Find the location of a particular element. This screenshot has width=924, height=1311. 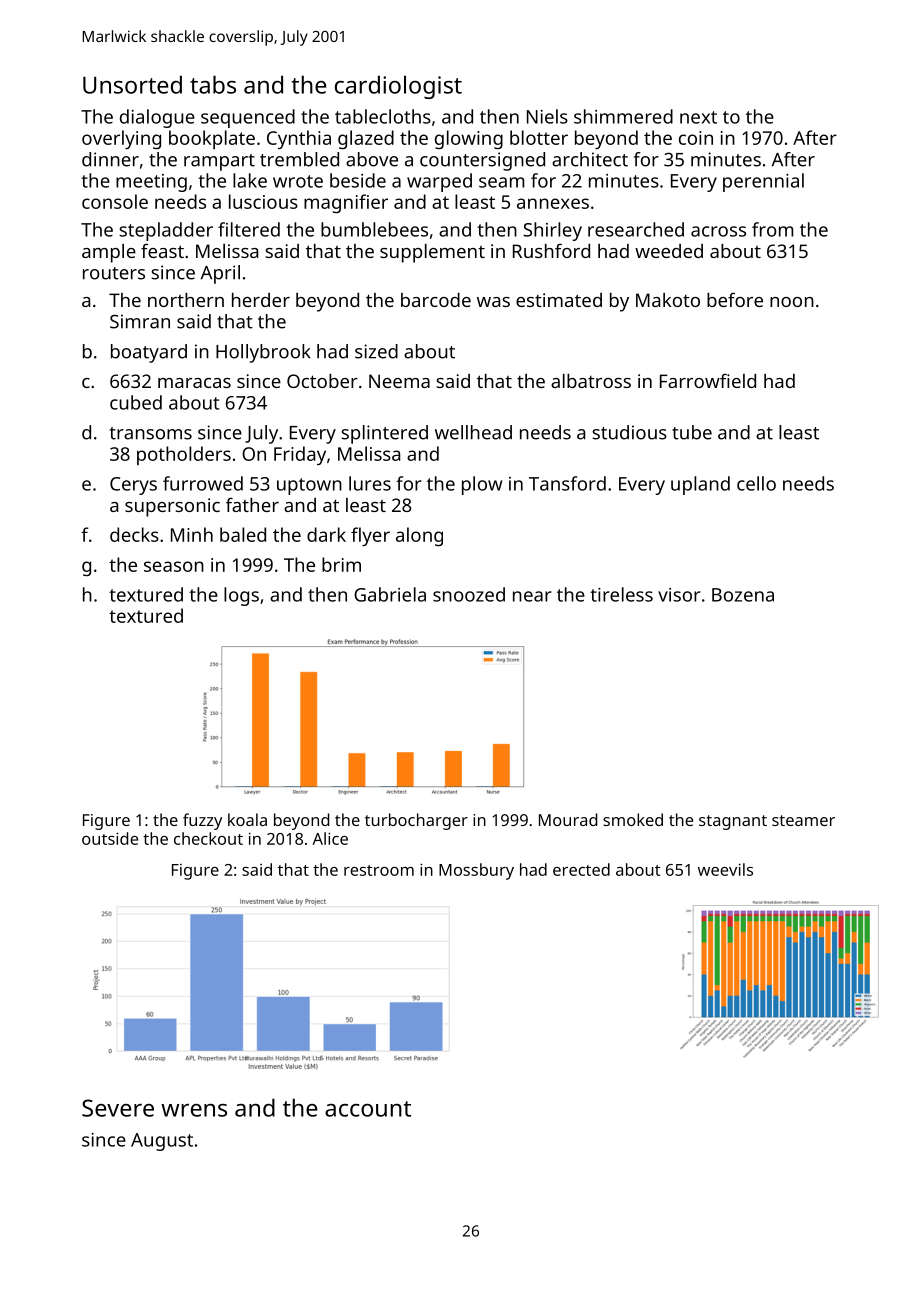

noon is located at coordinates (792, 302).
